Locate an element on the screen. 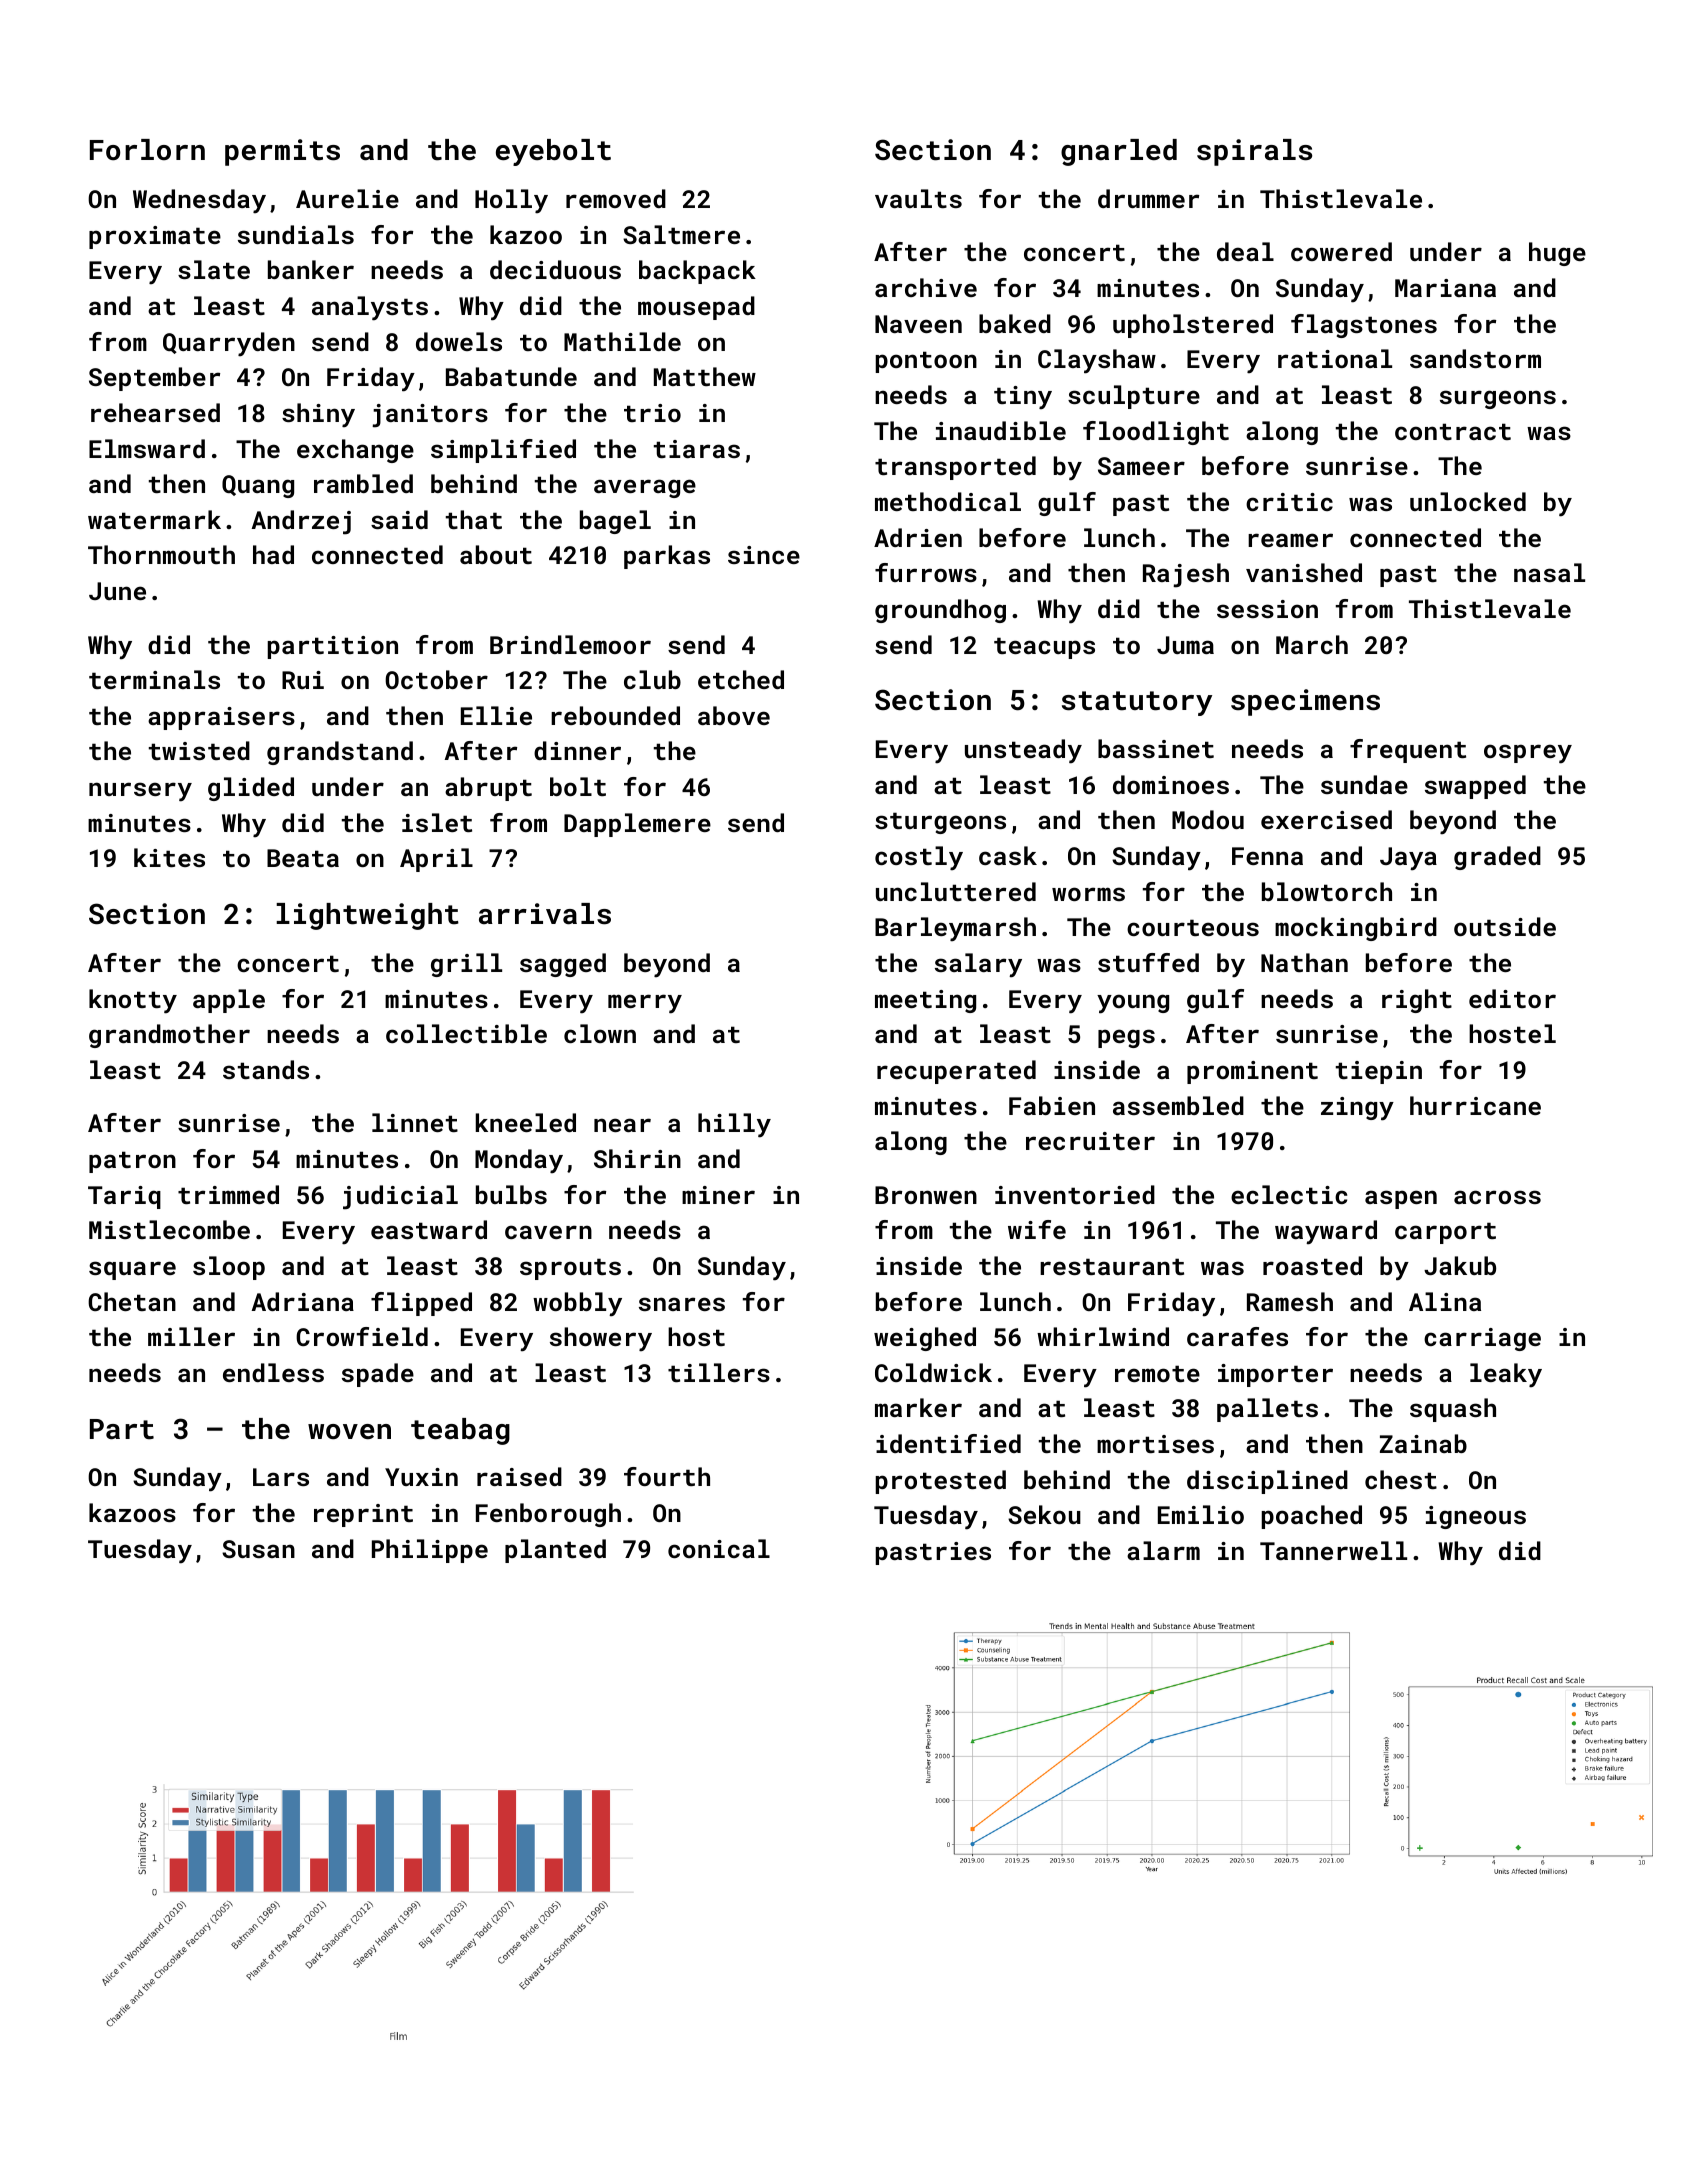  conical is located at coordinates (719, 1548).
